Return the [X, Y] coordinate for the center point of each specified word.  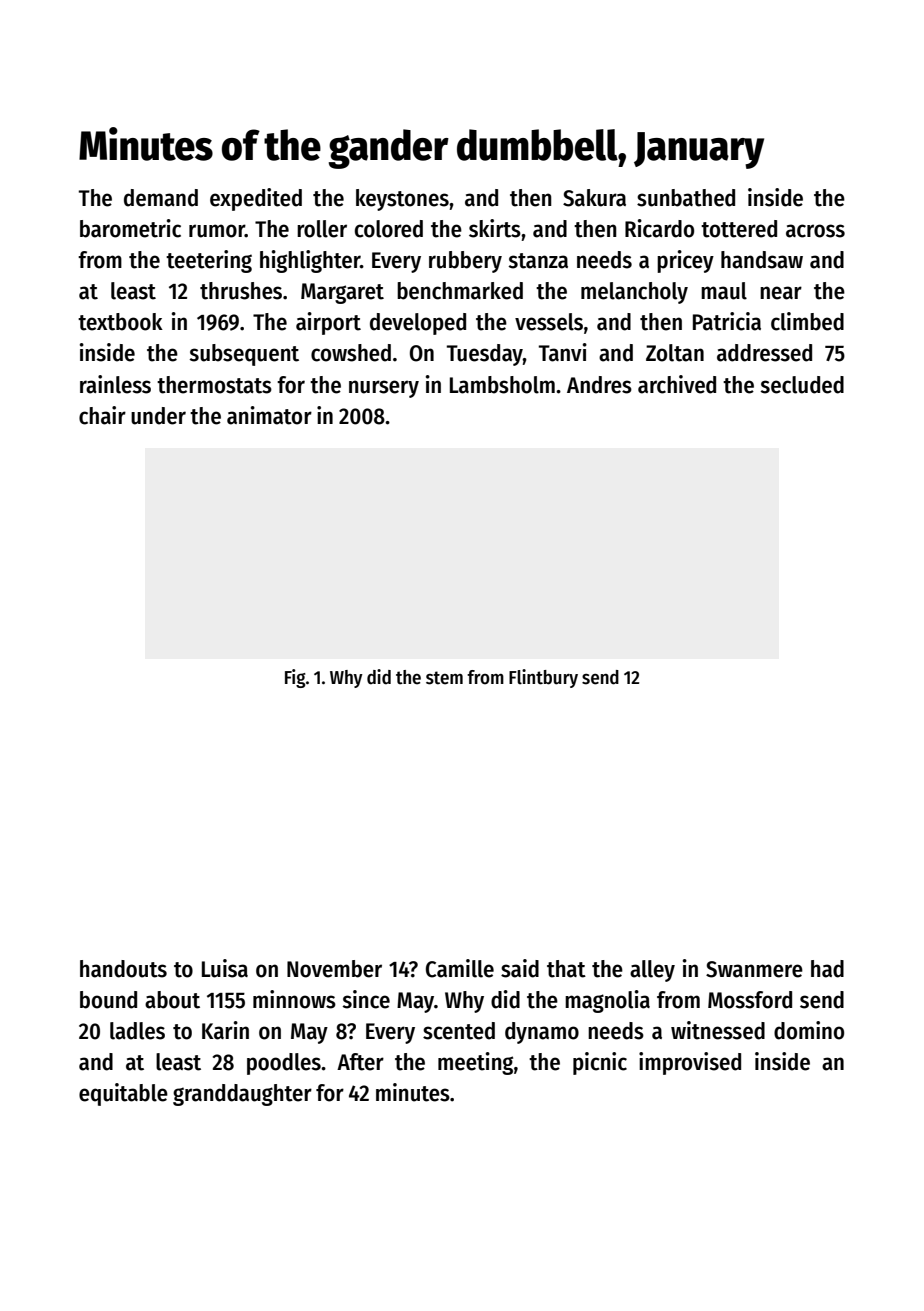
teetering [209, 261]
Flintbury [543, 678]
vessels [549, 322]
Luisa [225, 968]
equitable [123, 1094]
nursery [384, 389]
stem [444, 678]
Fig [295, 678]
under [158, 416]
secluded [802, 385]
